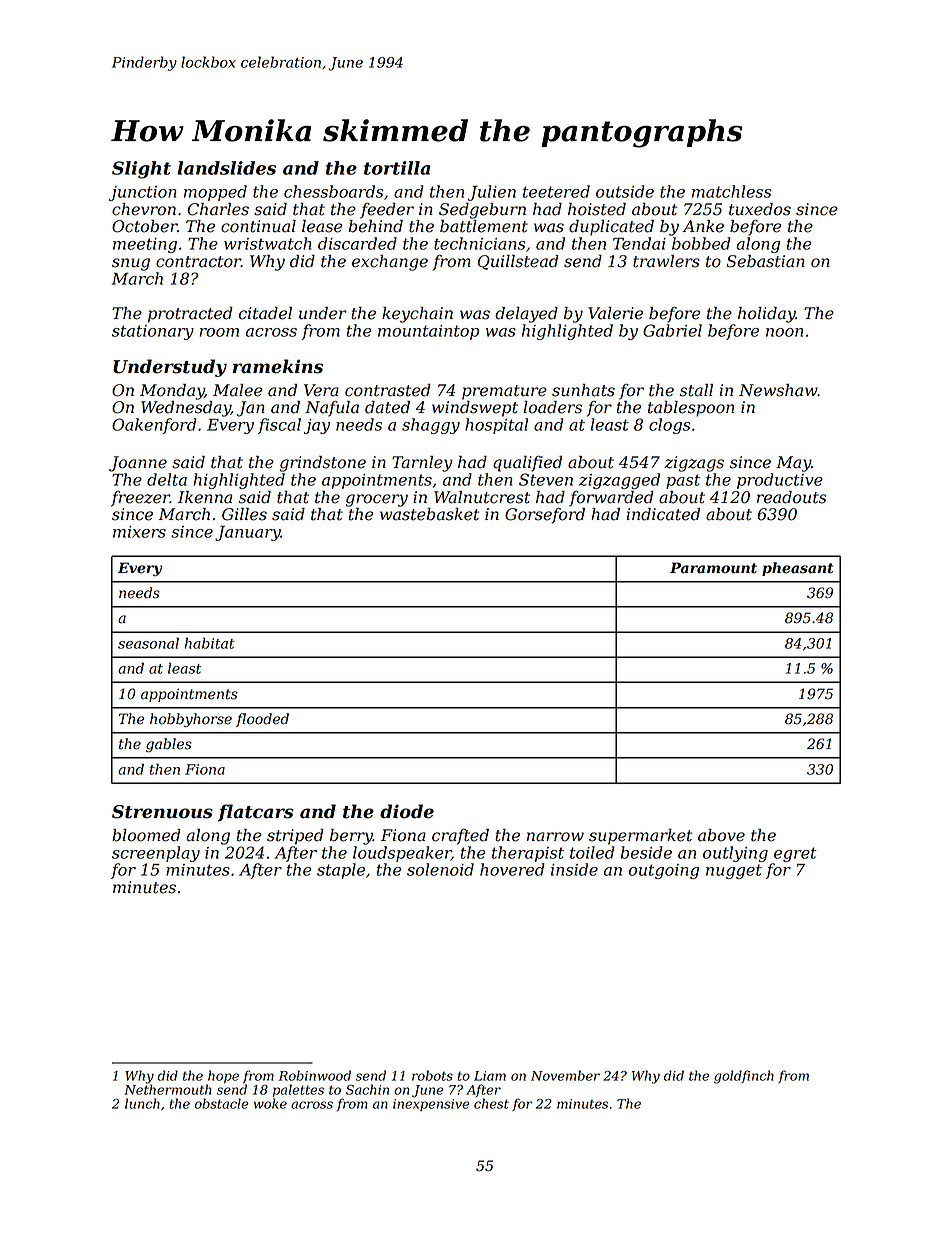 The width and height of the image is (952, 1233). Describe the element at coordinates (795, 854) in the image. I see `egret` at that location.
